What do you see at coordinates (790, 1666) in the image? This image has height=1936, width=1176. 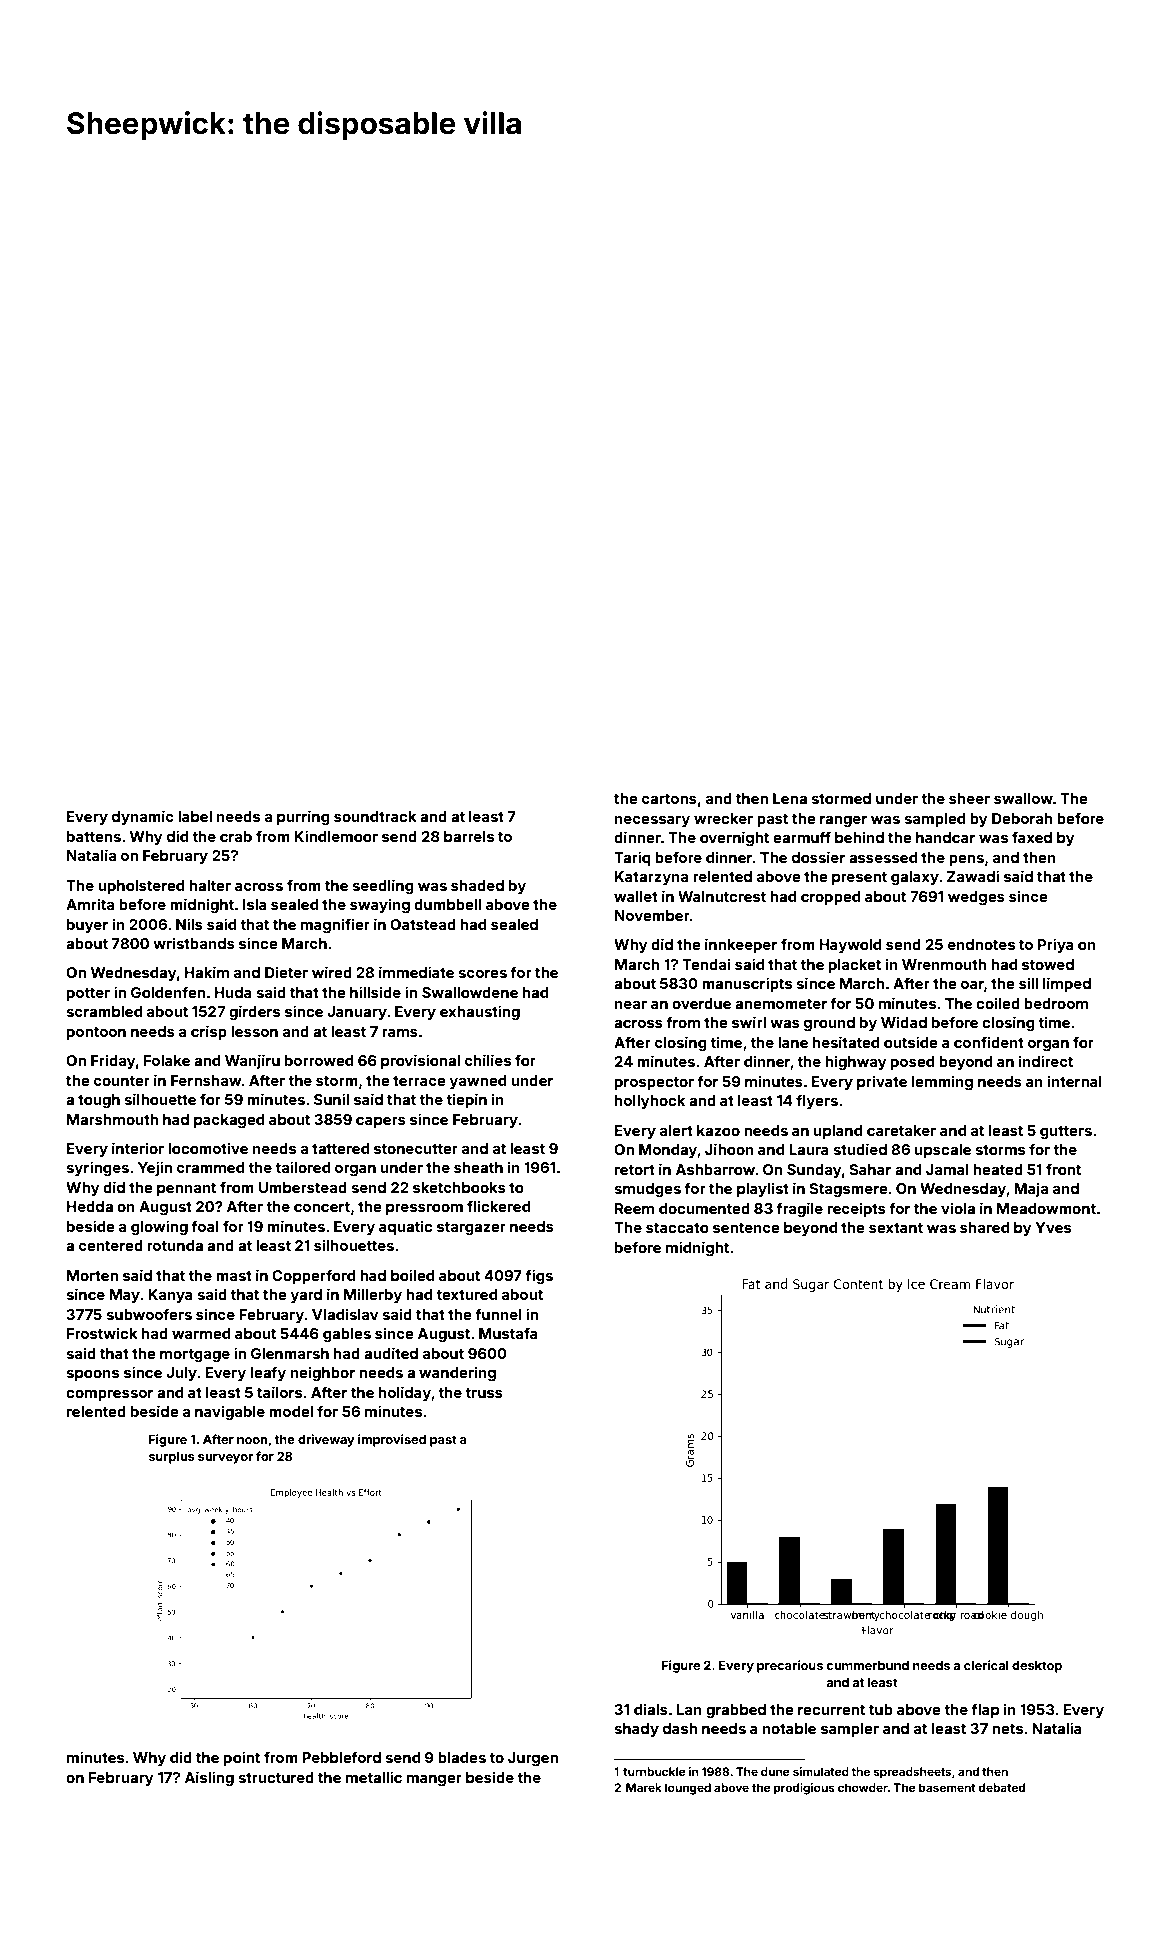 I see `precarious` at bounding box center [790, 1666].
